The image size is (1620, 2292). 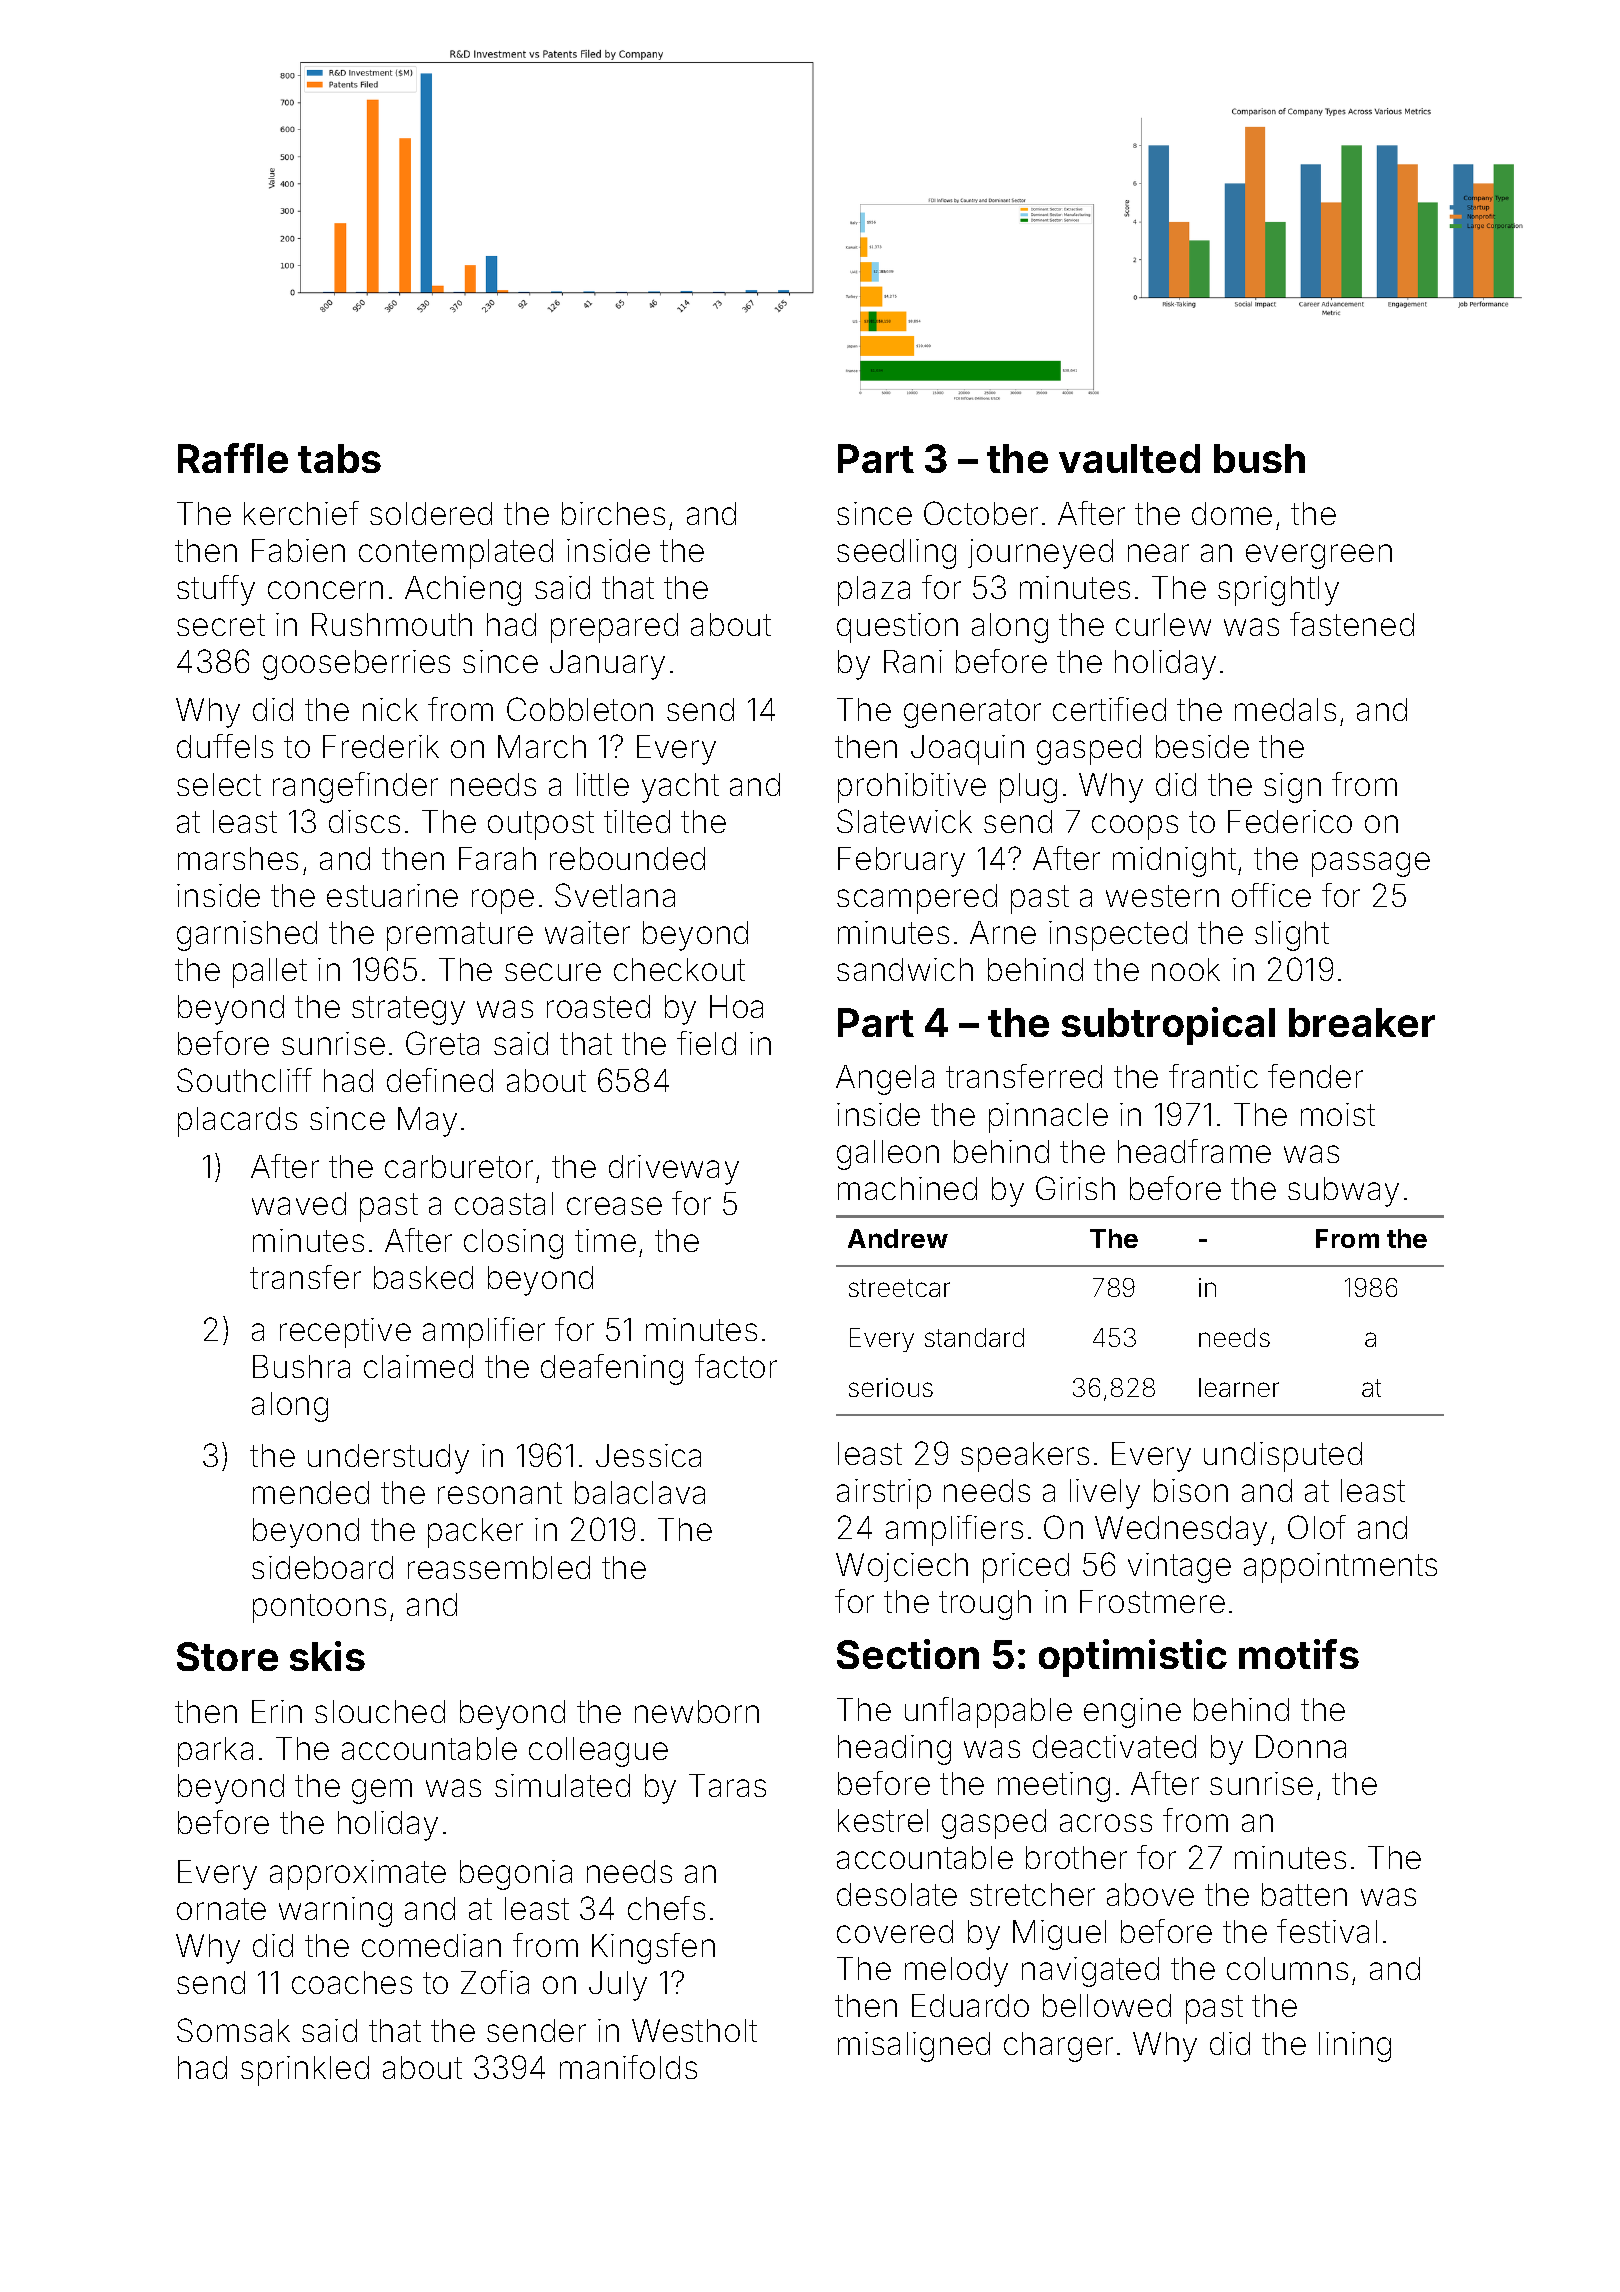 What do you see at coordinates (322, 1567) in the screenshot?
I see `sideboard` at bounding box center [322, 1567].
